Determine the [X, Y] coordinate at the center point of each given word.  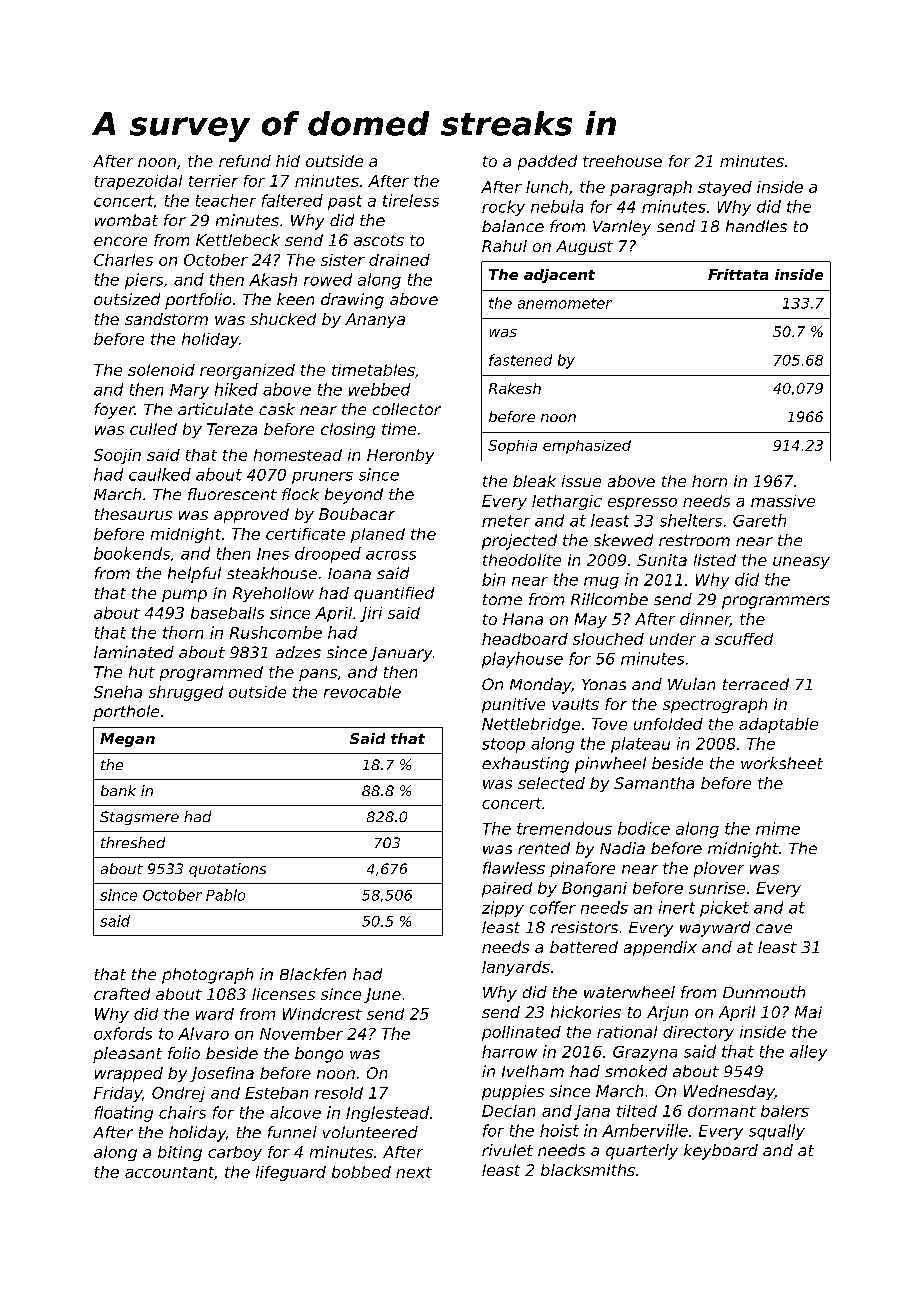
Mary [189, 391]
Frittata [738, 274]
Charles [123, 260]
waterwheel [629, 992]
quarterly [642, 1152]
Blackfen [313, 974]
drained [399, 260]
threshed [133, 842]
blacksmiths [588, 1170]
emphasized [587, 447]
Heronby [400, 456]
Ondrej [178, 1094]
